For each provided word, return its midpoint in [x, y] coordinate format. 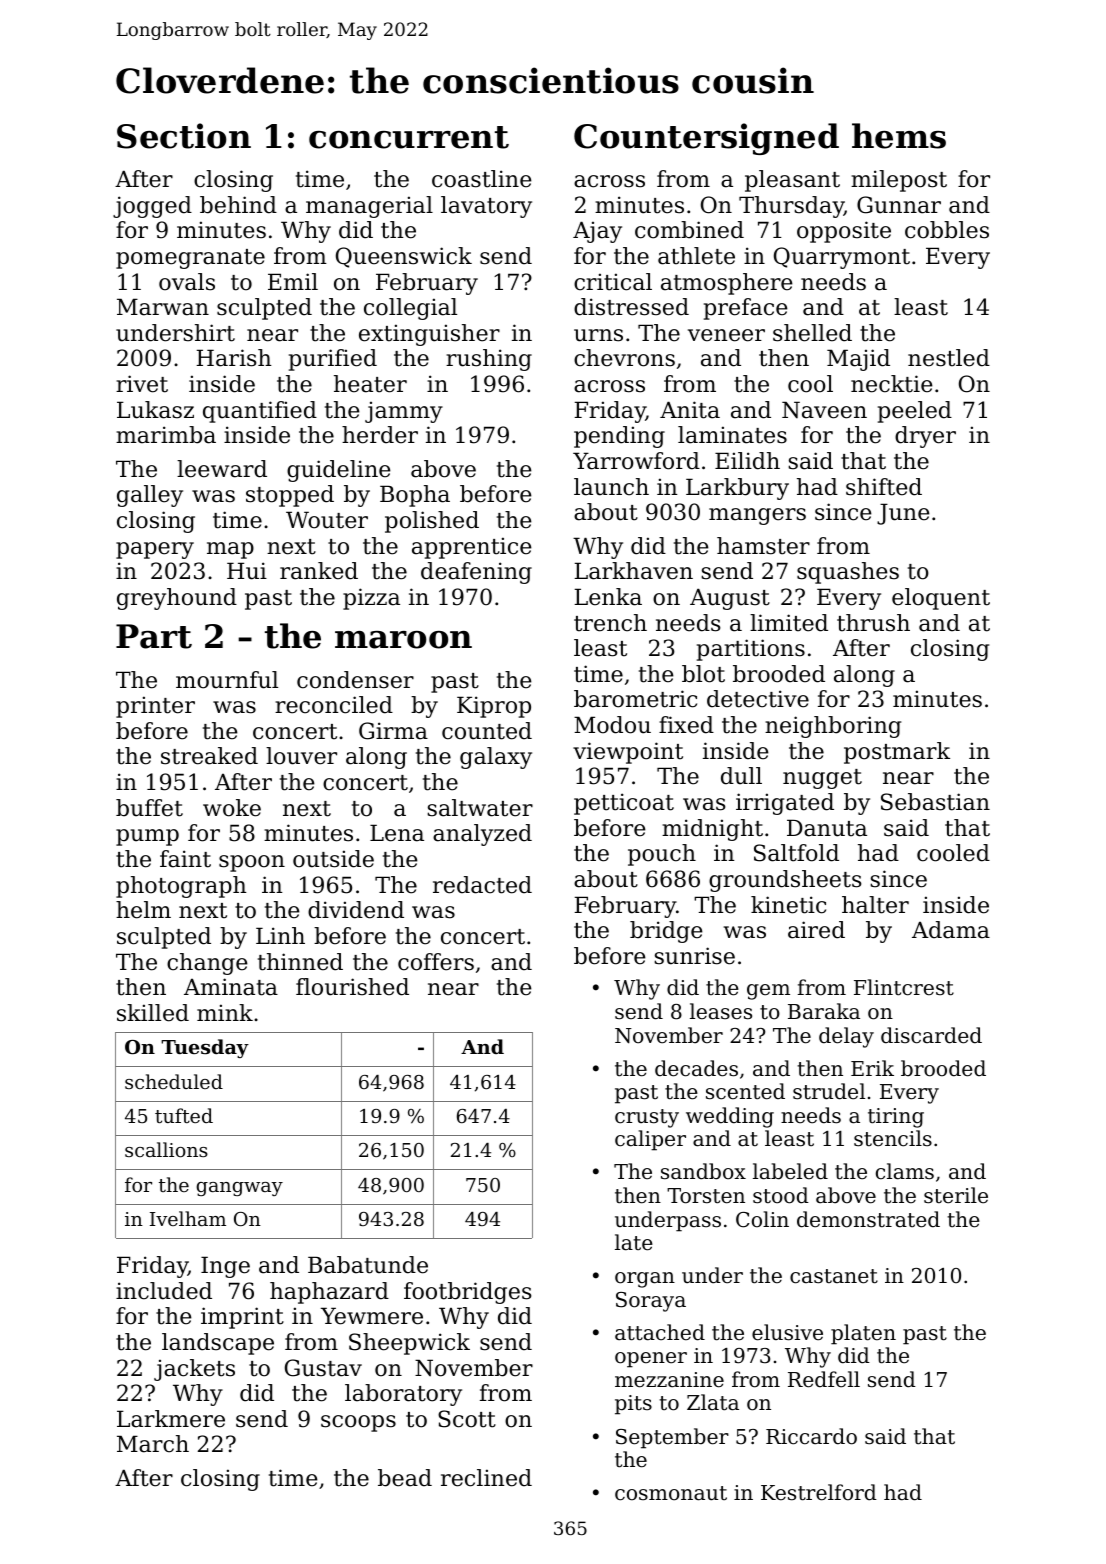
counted [487, 731]
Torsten [706, 1196]
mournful [227, 680]
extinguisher [429, 335]
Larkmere [171, 1419]
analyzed [482, 835]
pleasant [792, 181]
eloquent [941, 599]
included [164, 1291]
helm [143, 910]
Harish [234, 358]
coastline [482, 179]
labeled [790, 1171]
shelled [812, 333]
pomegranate [190, 259]
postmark [897, 753]
